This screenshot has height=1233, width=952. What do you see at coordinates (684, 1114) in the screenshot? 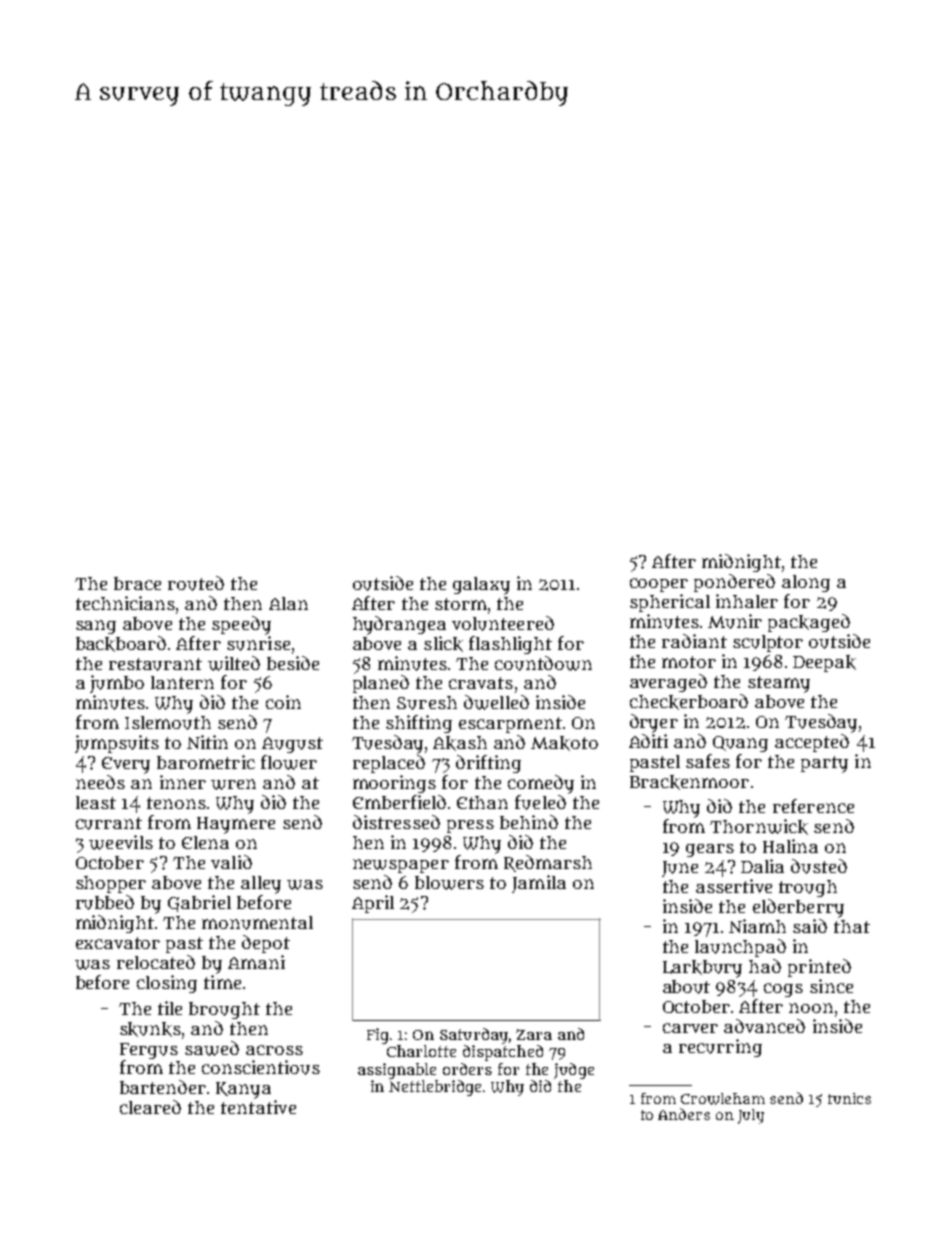
I see `Anders` at bounding box center [684, 1114].
